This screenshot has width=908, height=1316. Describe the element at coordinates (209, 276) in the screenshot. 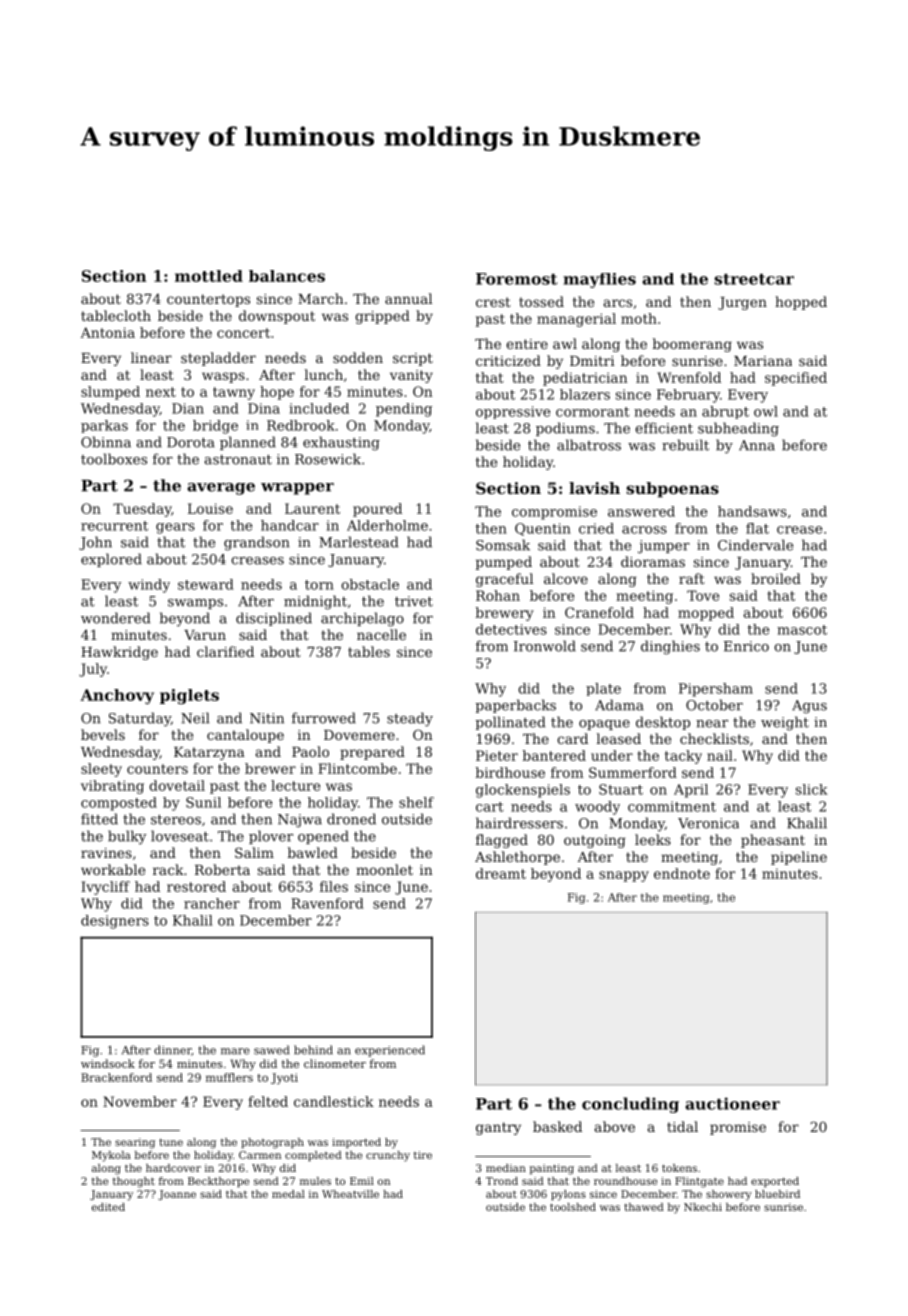

I see `mottled` at that location.
